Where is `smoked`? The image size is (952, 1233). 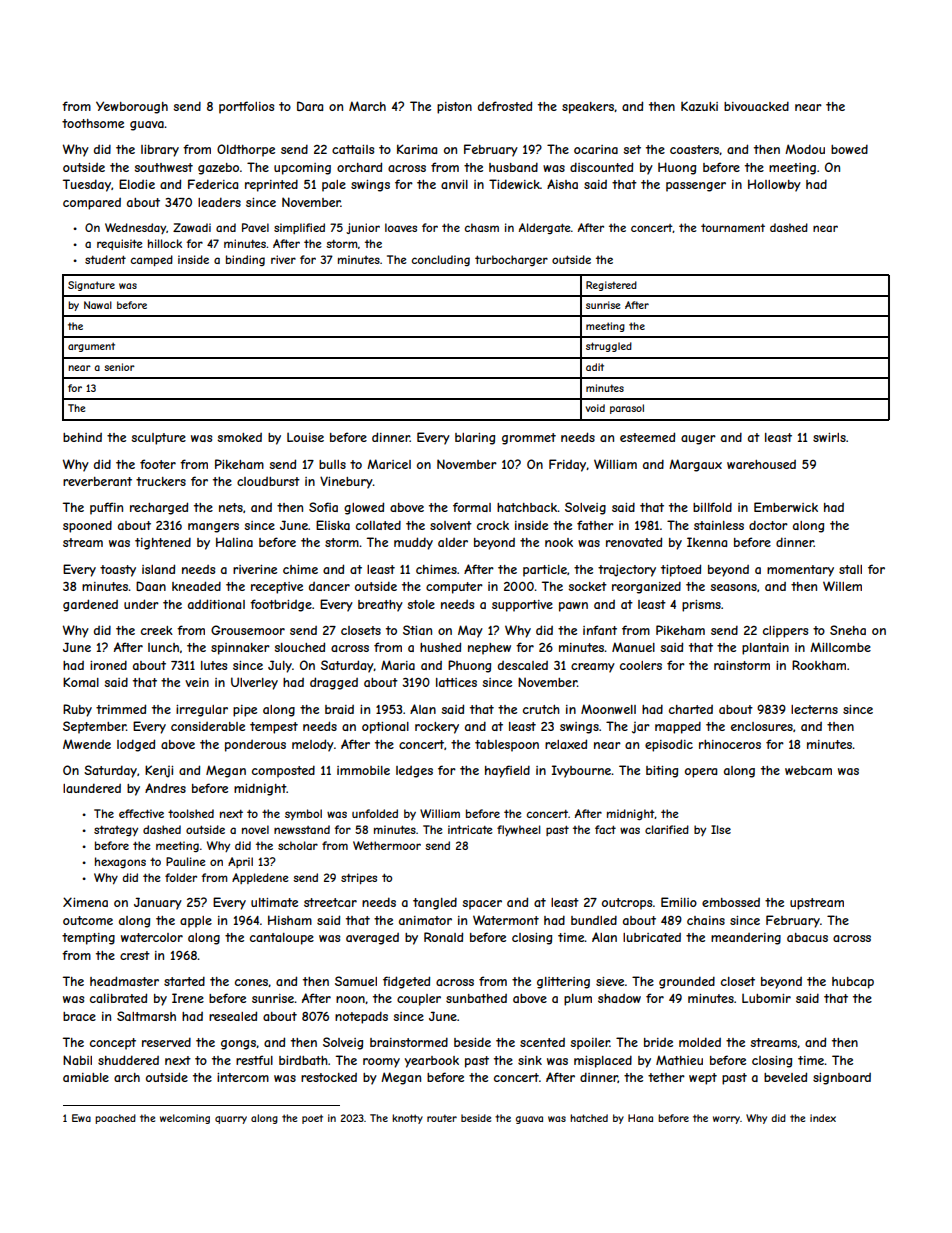 smoked is located at coordinates (239, 437).
